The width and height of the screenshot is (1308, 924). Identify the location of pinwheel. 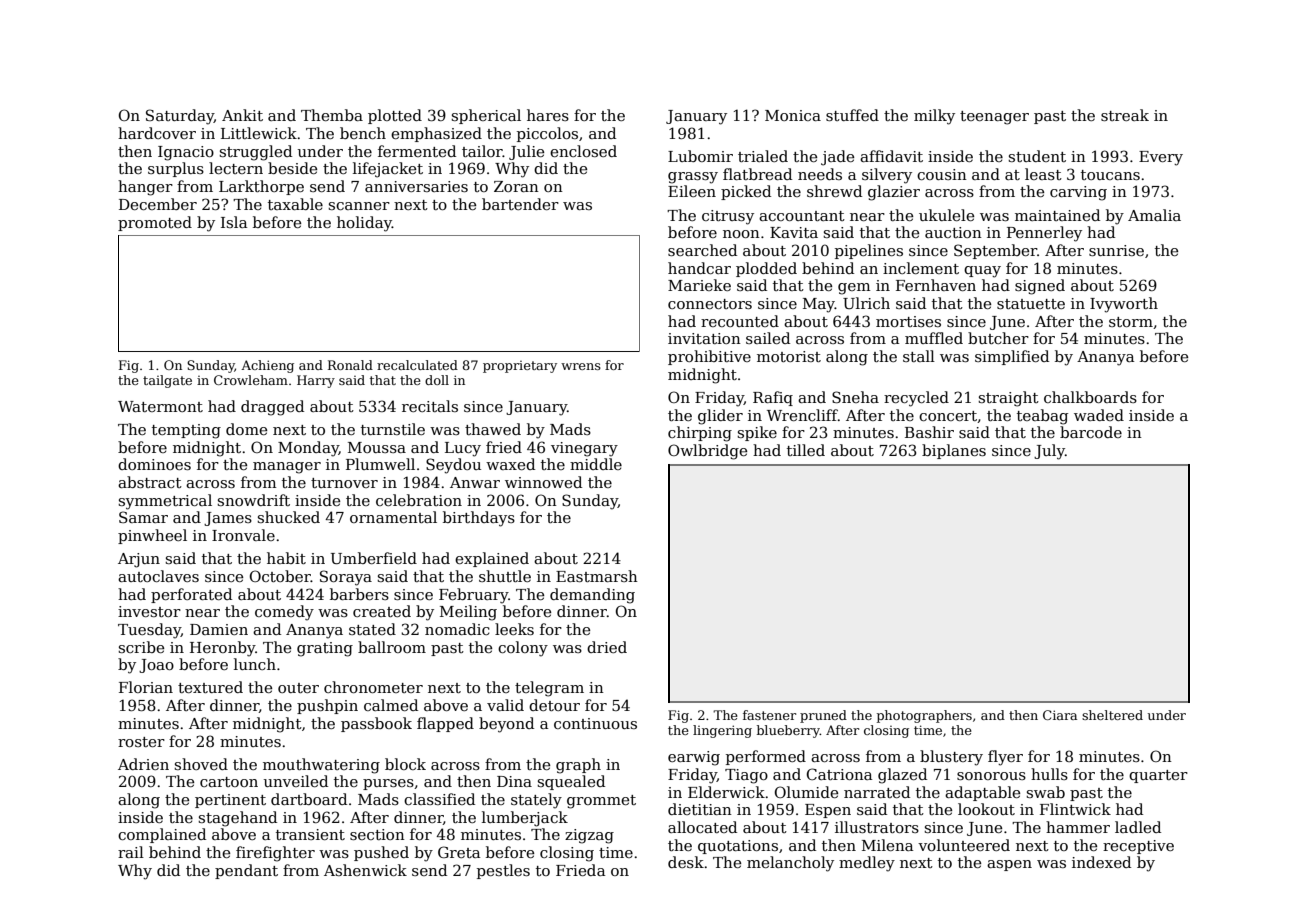
(152, 536).
